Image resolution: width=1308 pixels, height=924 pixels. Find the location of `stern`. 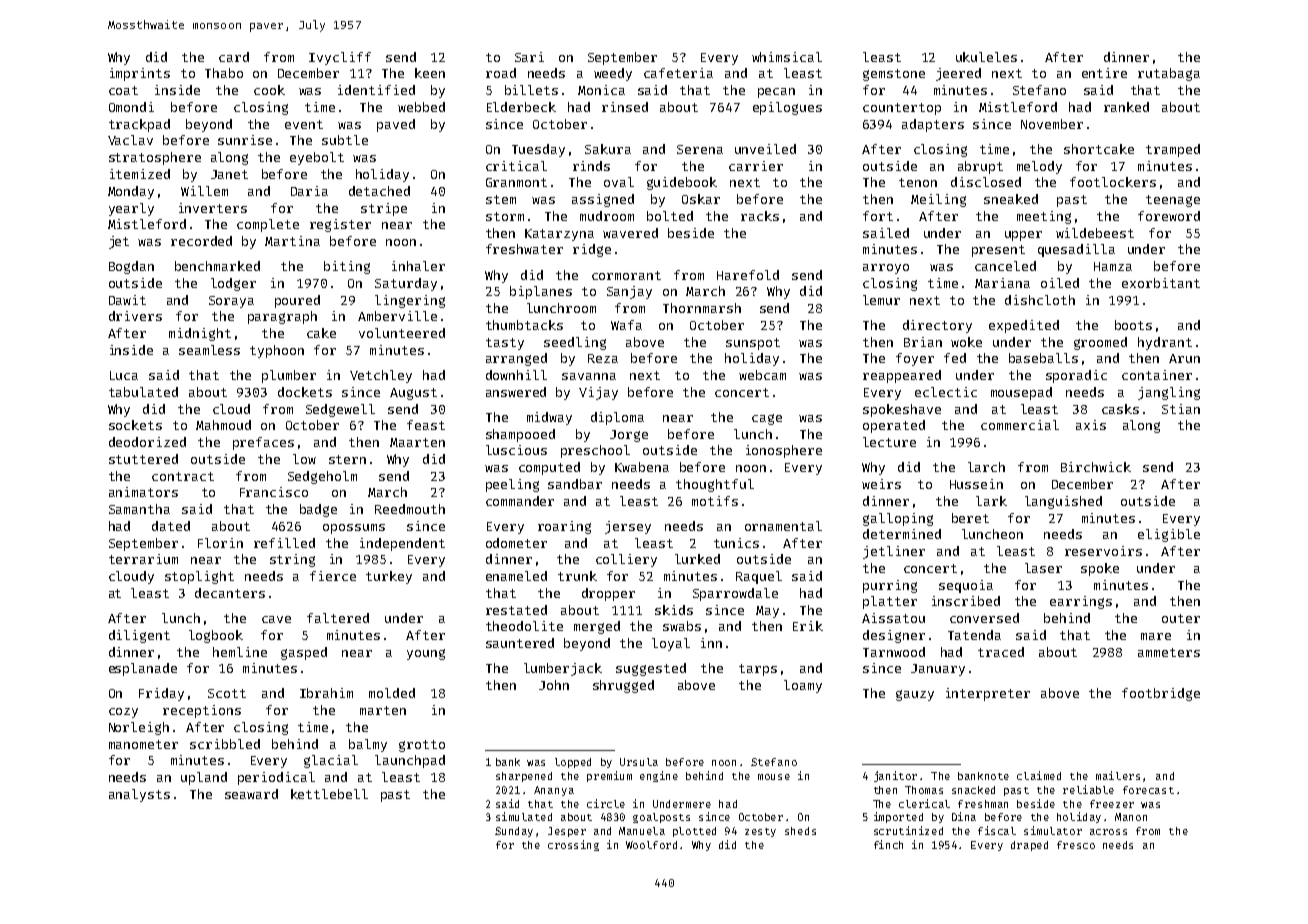

stern is located at coordinates (347, 459).
